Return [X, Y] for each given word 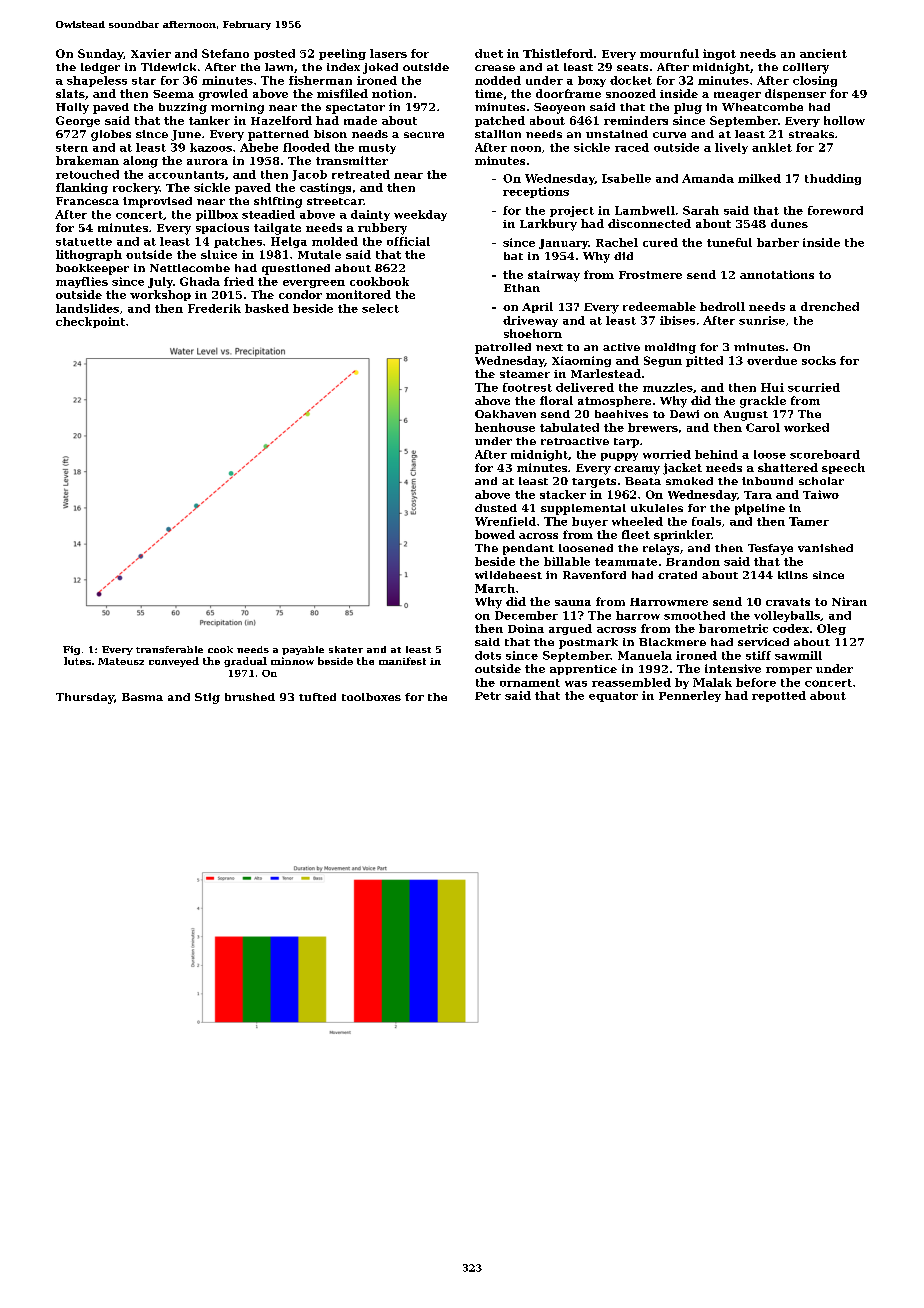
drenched [830, 306]
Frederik [214, 308]
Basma [142, 697]
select [380, 308]
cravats [788, 602]
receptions [536, 192]
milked [759, 178]
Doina [526, 628]
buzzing [183, 108]
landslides [87, 308]
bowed [495, 534]
